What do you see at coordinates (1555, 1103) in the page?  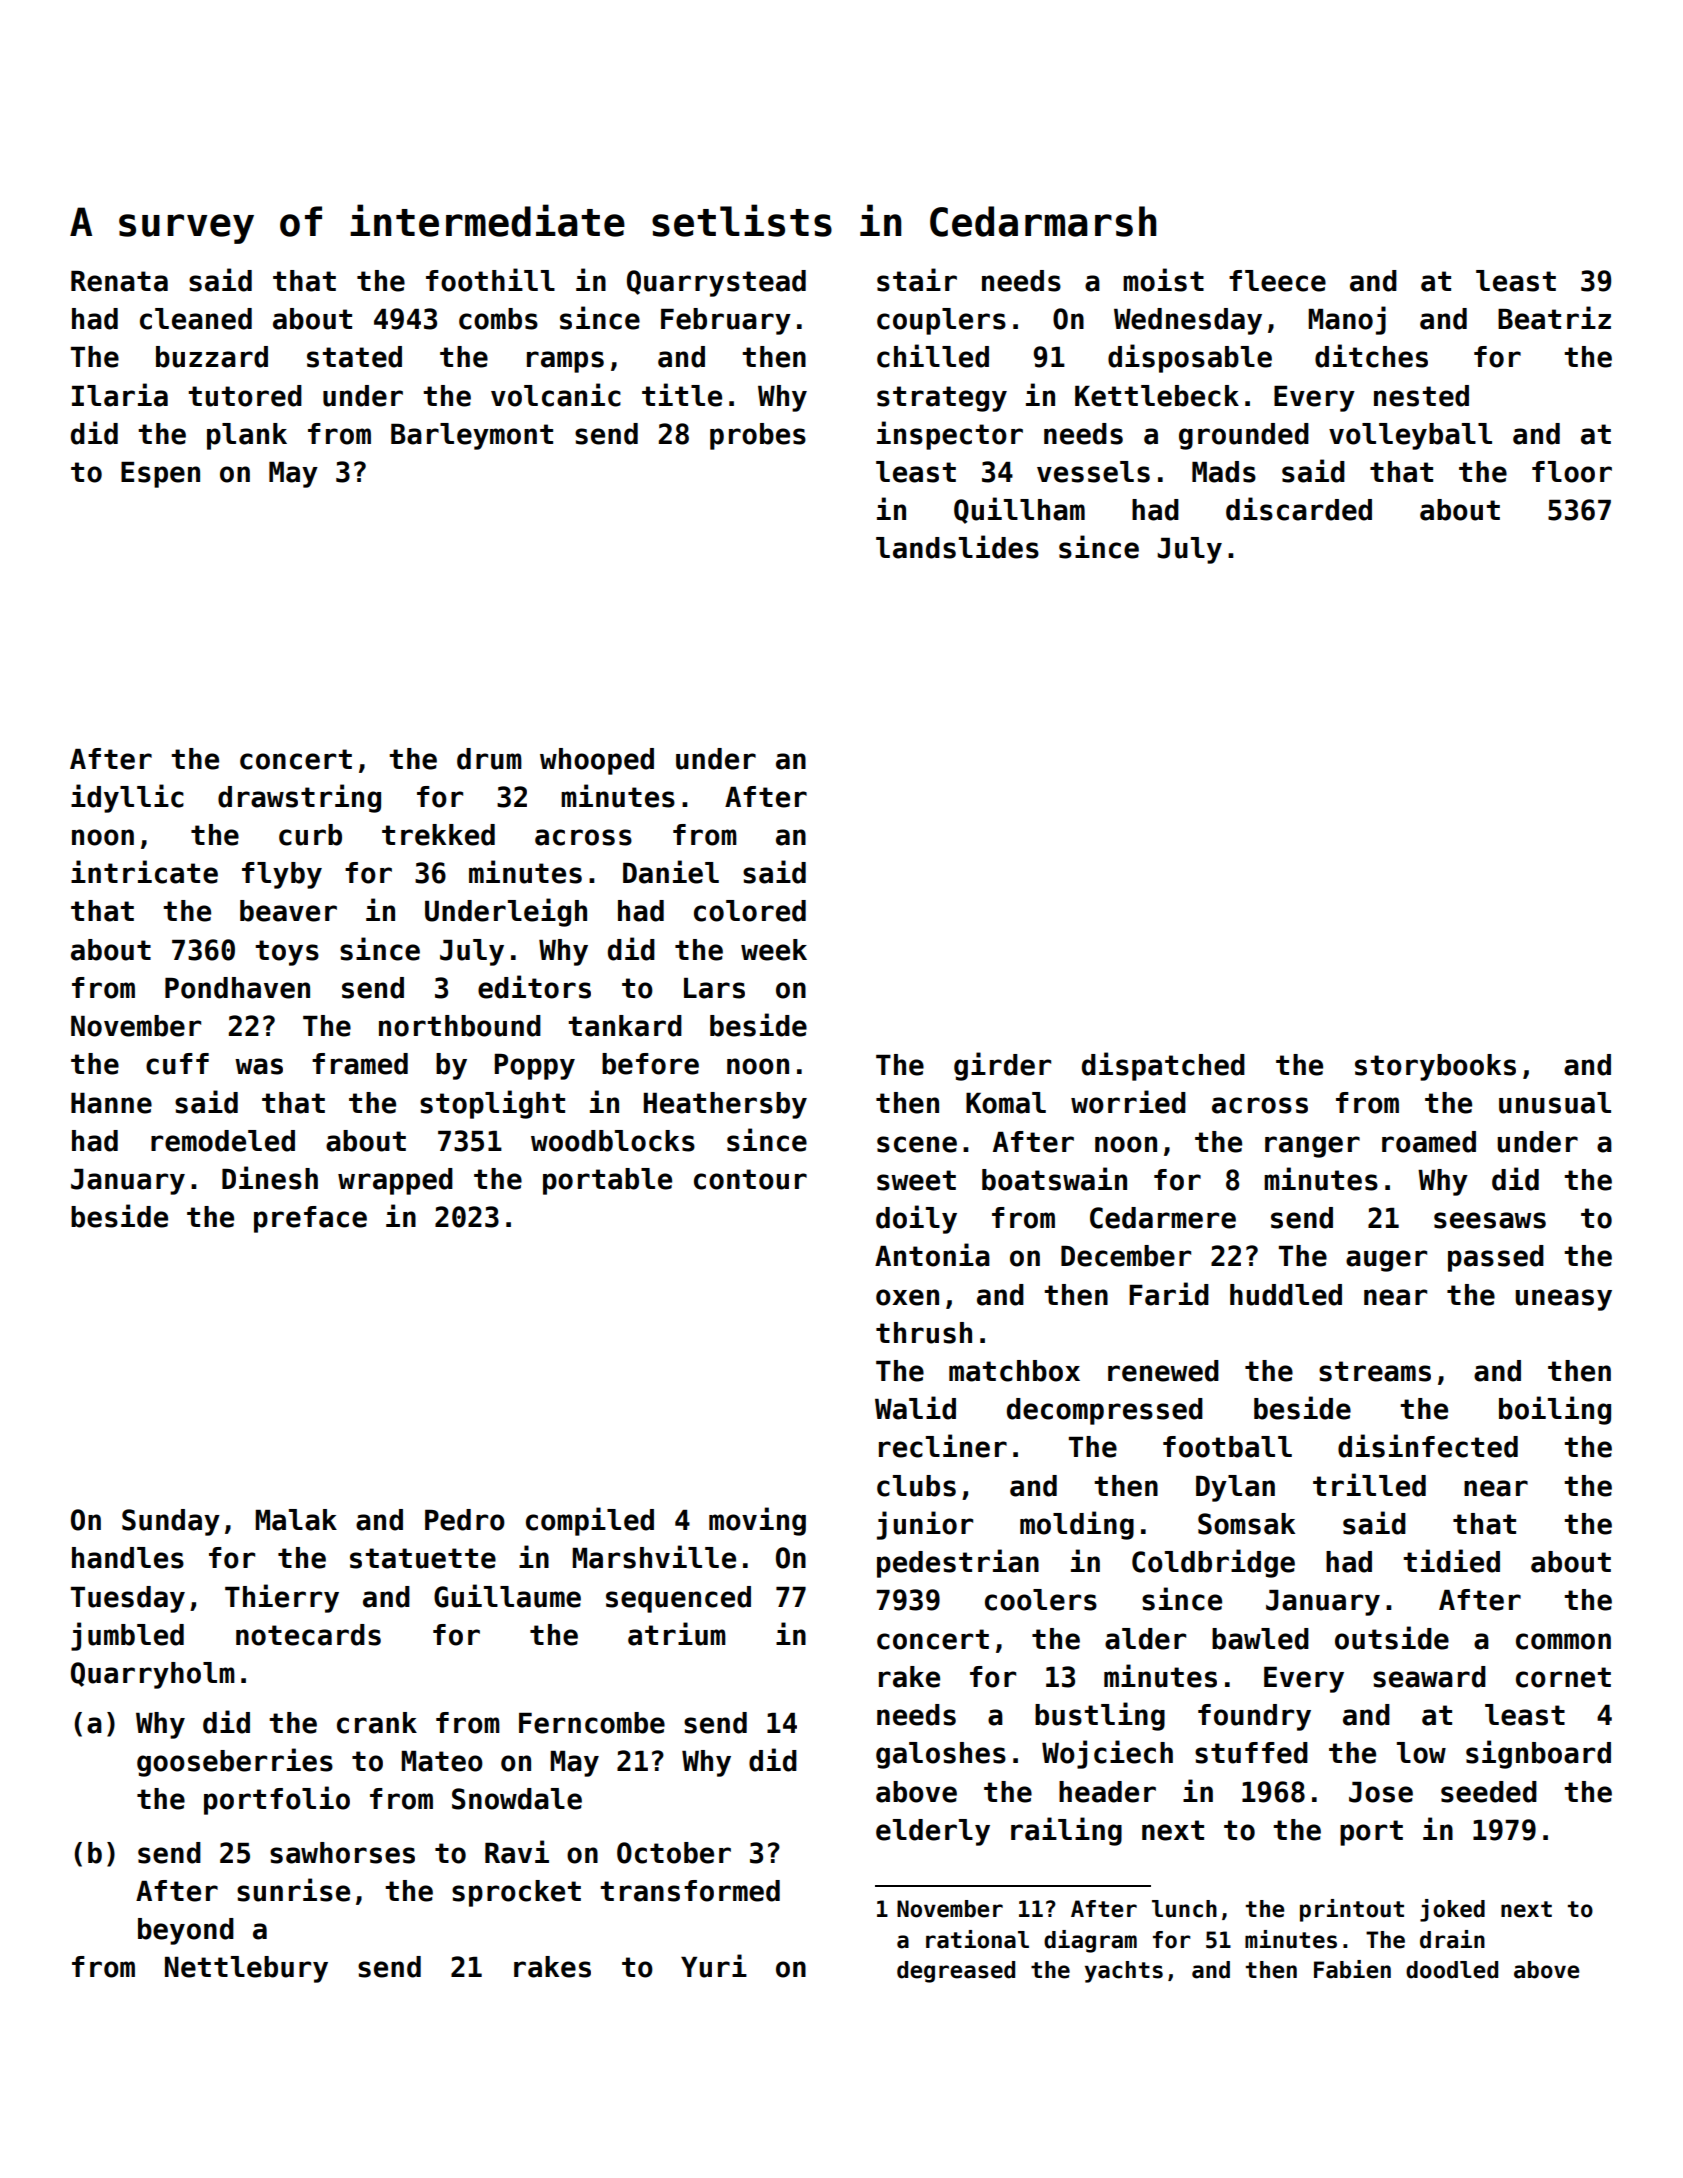 I see `unusual` at bounding box center [1555, 1103].
